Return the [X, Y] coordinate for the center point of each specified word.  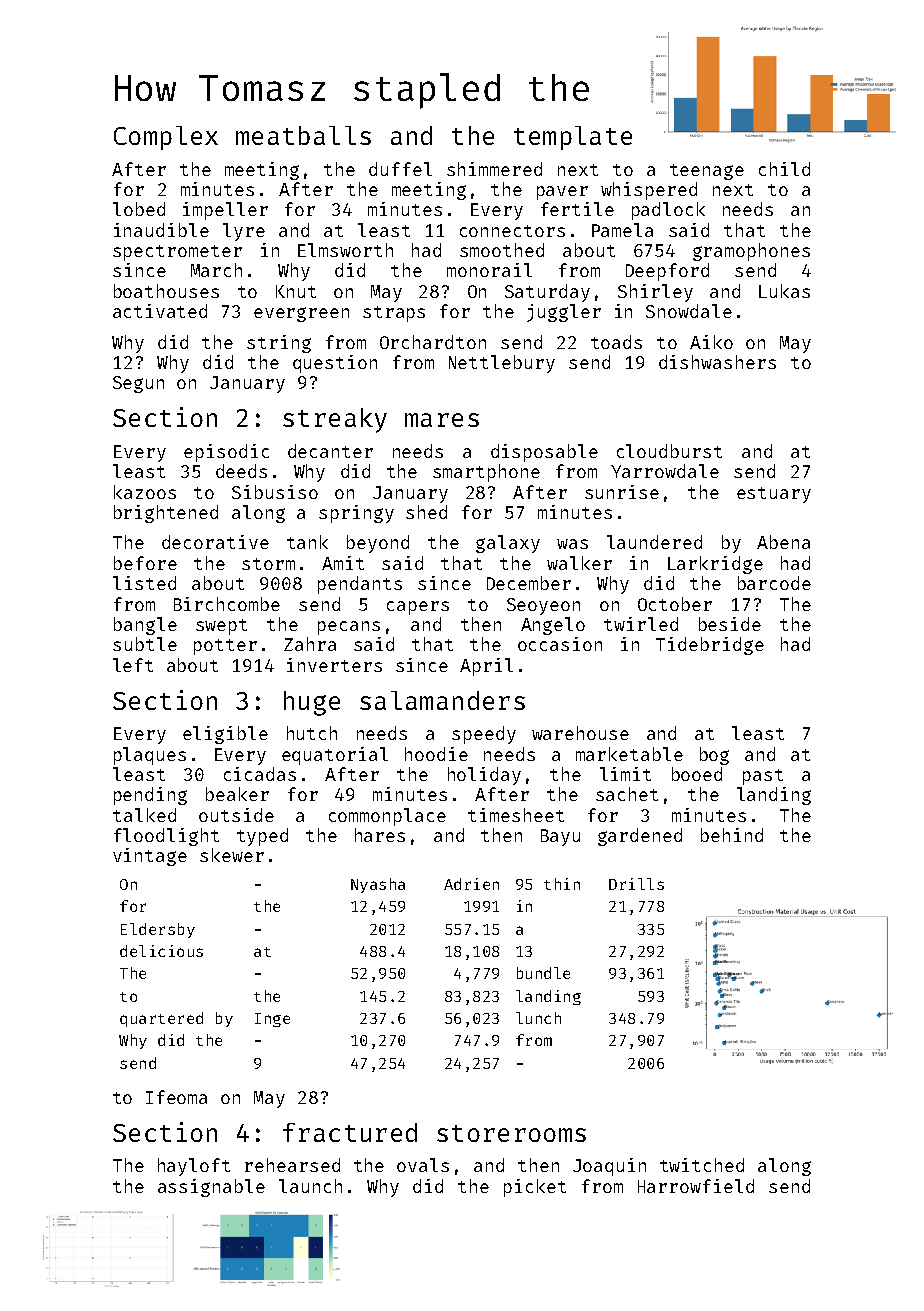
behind [732, 835]
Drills [636, 884]
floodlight [166, 837]
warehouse [580, 733]
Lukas [784, 291]
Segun [138, 384]
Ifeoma [176, 1097]
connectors [512, 231]
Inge [272, 1020]
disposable [544, 453]
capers [418, 608]
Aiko [711, 342]
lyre [244, 232]
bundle [543, 973]
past [763, 777]
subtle [145, 644]
